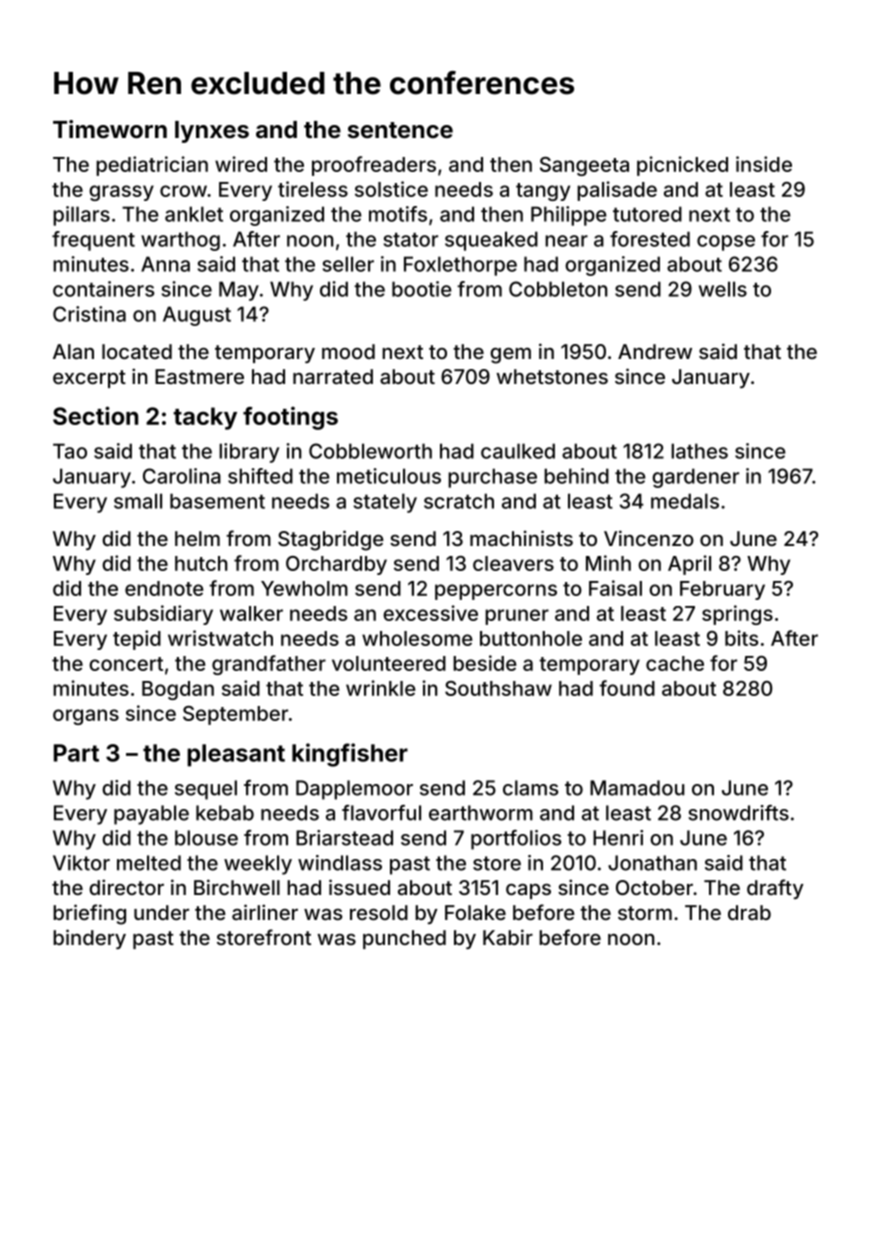 This page has height=1240, width=874. Describe the element at coordinates (764, 164) in the page. I see `inside` at that location.
